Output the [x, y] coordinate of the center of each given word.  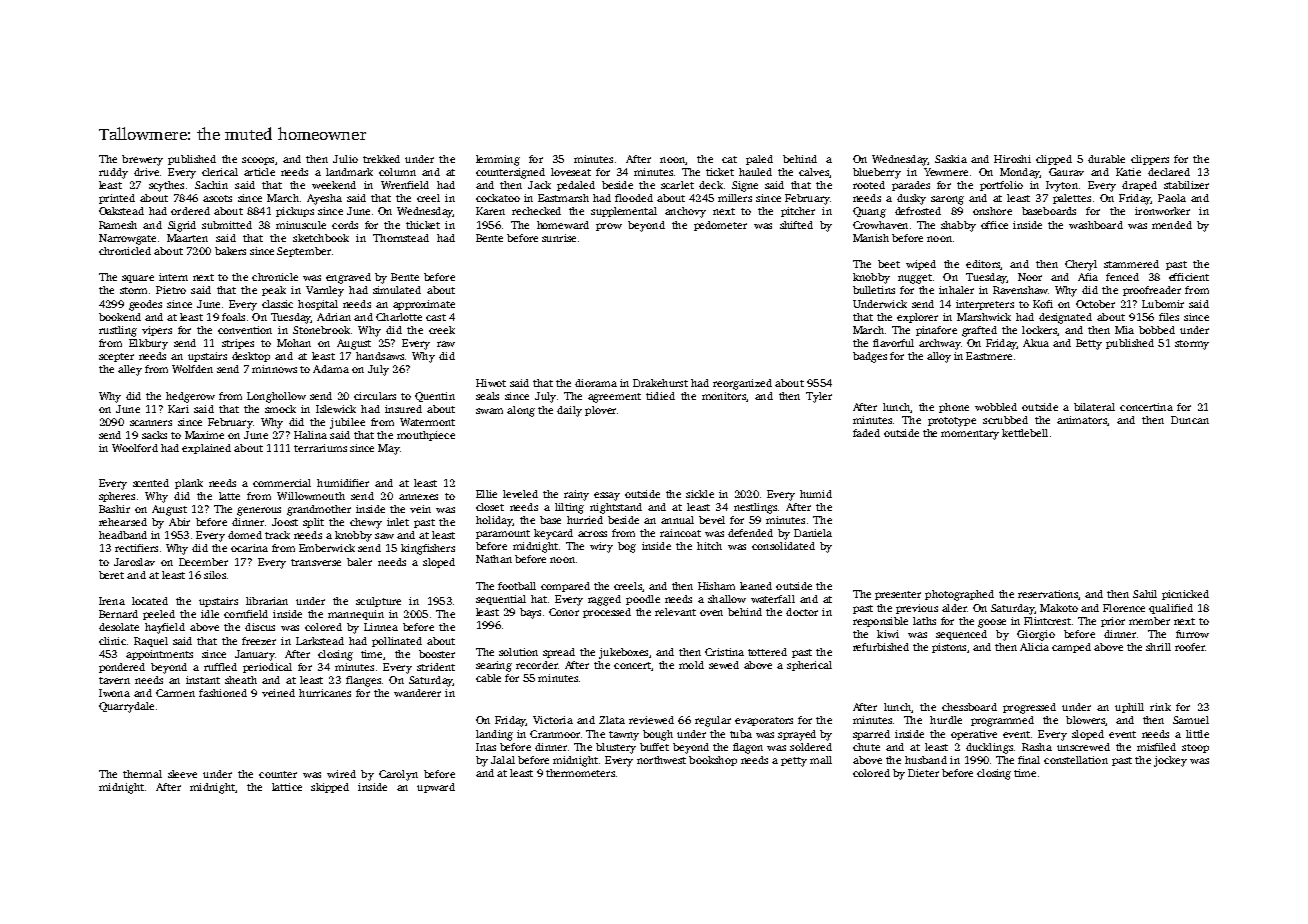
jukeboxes [623, 653]
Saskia [951, 159]
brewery [142, 160]
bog [627, 547]
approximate [424, 305]
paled [759, 160]
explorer [917, 318]
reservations [1048, 594]
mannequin [356, 615]
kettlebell [1025, 433]
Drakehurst [660, 383]
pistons [949, 648]
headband [123, 535]
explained [206, 449]
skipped [330, 788]
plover [600, 411]
